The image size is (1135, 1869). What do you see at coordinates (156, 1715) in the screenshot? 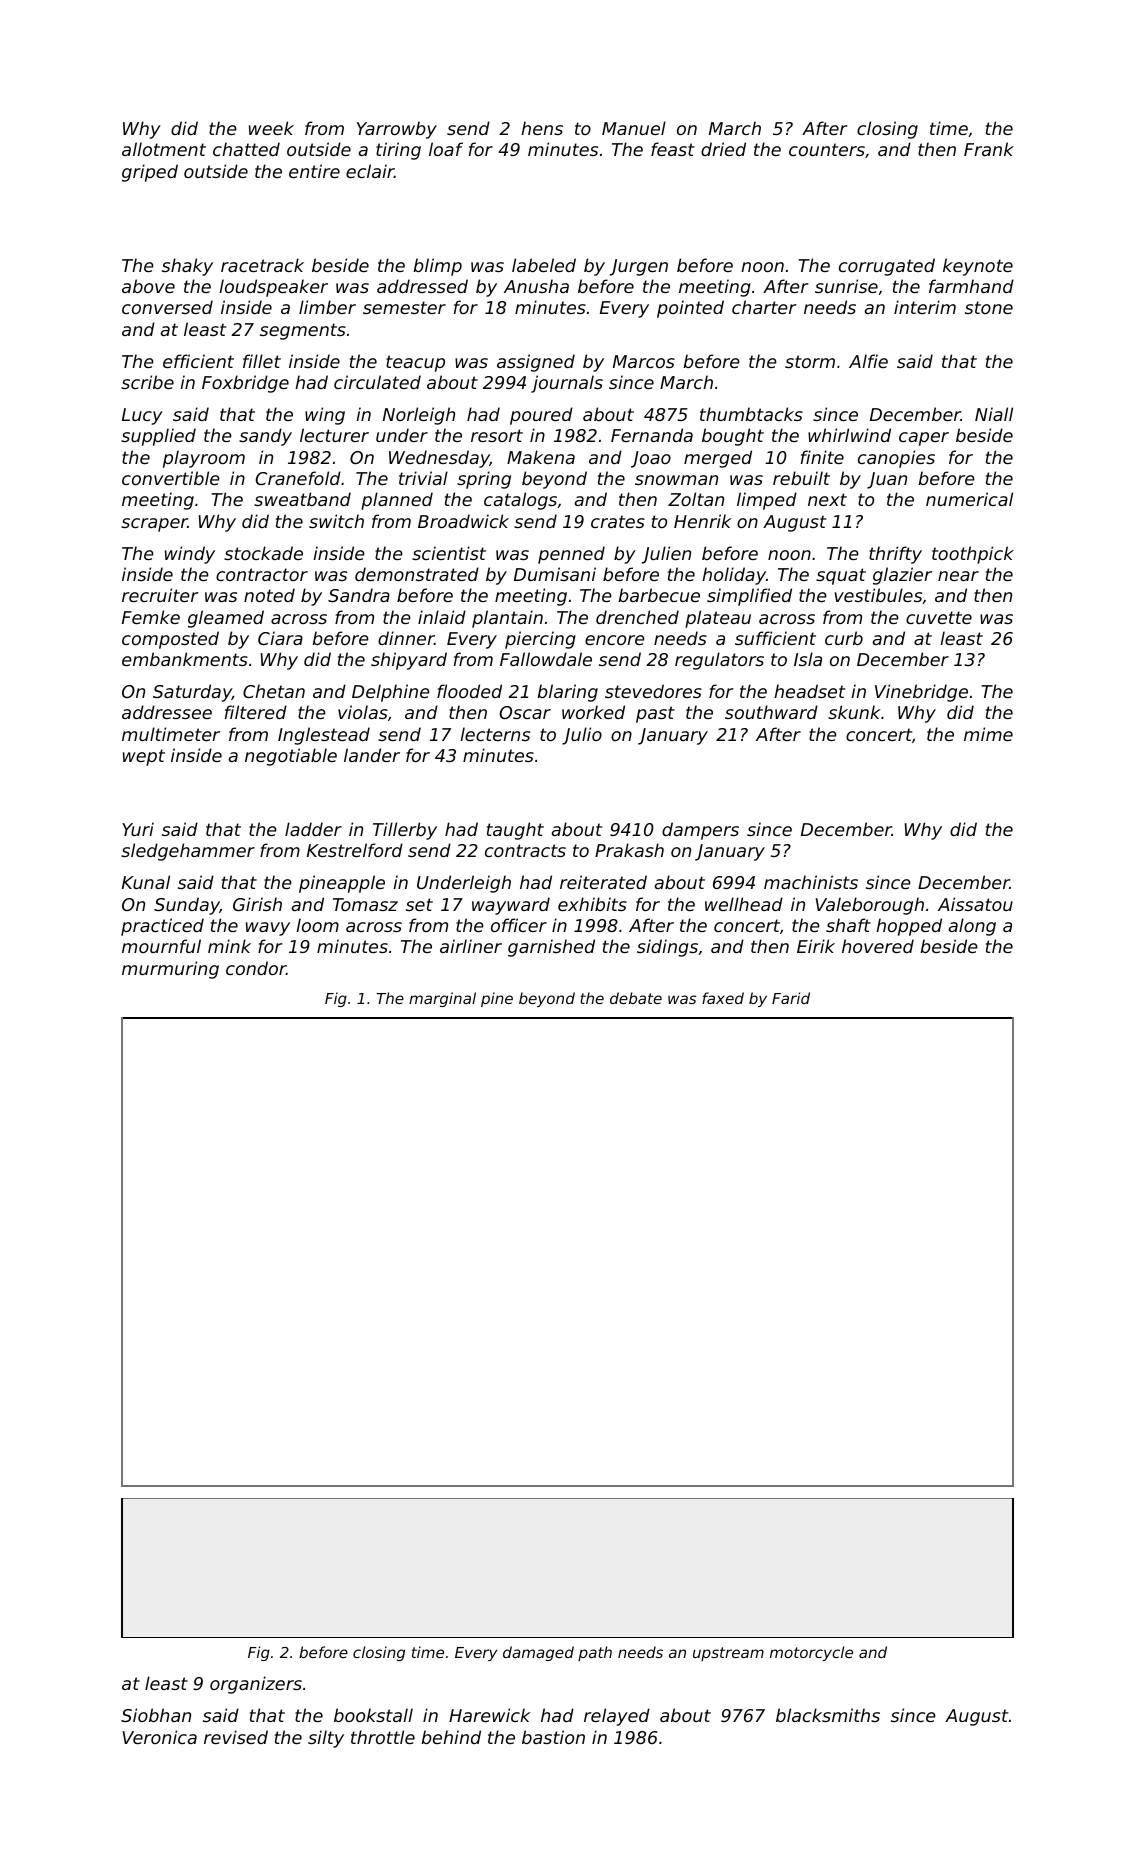
I see `Siobhan` at bounding box center [156, 1715].
